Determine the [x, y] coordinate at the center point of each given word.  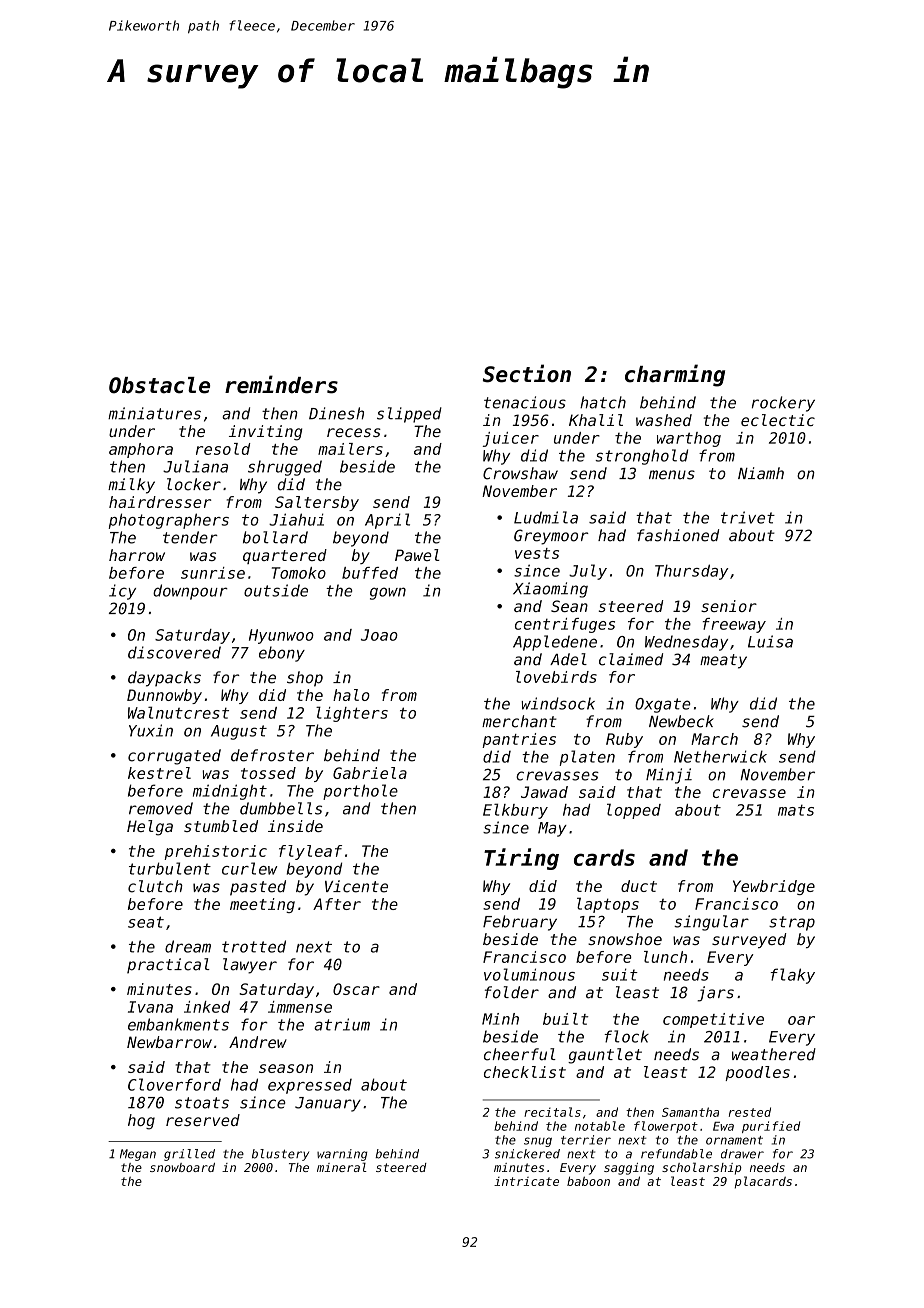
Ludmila [546, 517]
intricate [526, 1181]
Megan [138, 1155]
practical [168, 966]
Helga [150, 828]
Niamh [761, 473]
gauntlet [605, 1056]
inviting [265, 433]
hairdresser [160, 502]
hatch [603, 402]
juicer [511, 439]
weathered [774, 1054]
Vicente [356, 886]
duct [639, 886]
